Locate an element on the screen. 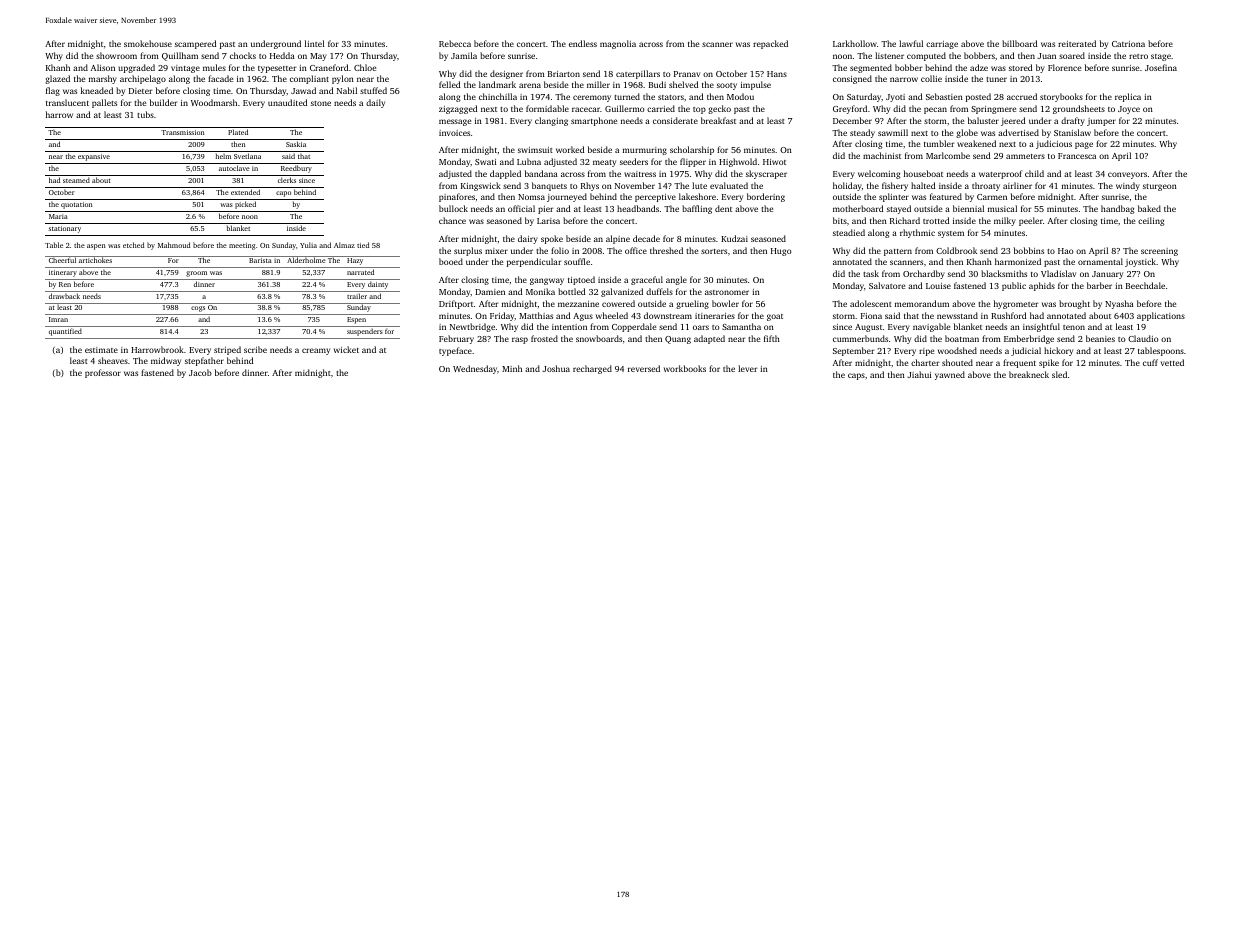  navigable is located at coordinates (931, 327).
